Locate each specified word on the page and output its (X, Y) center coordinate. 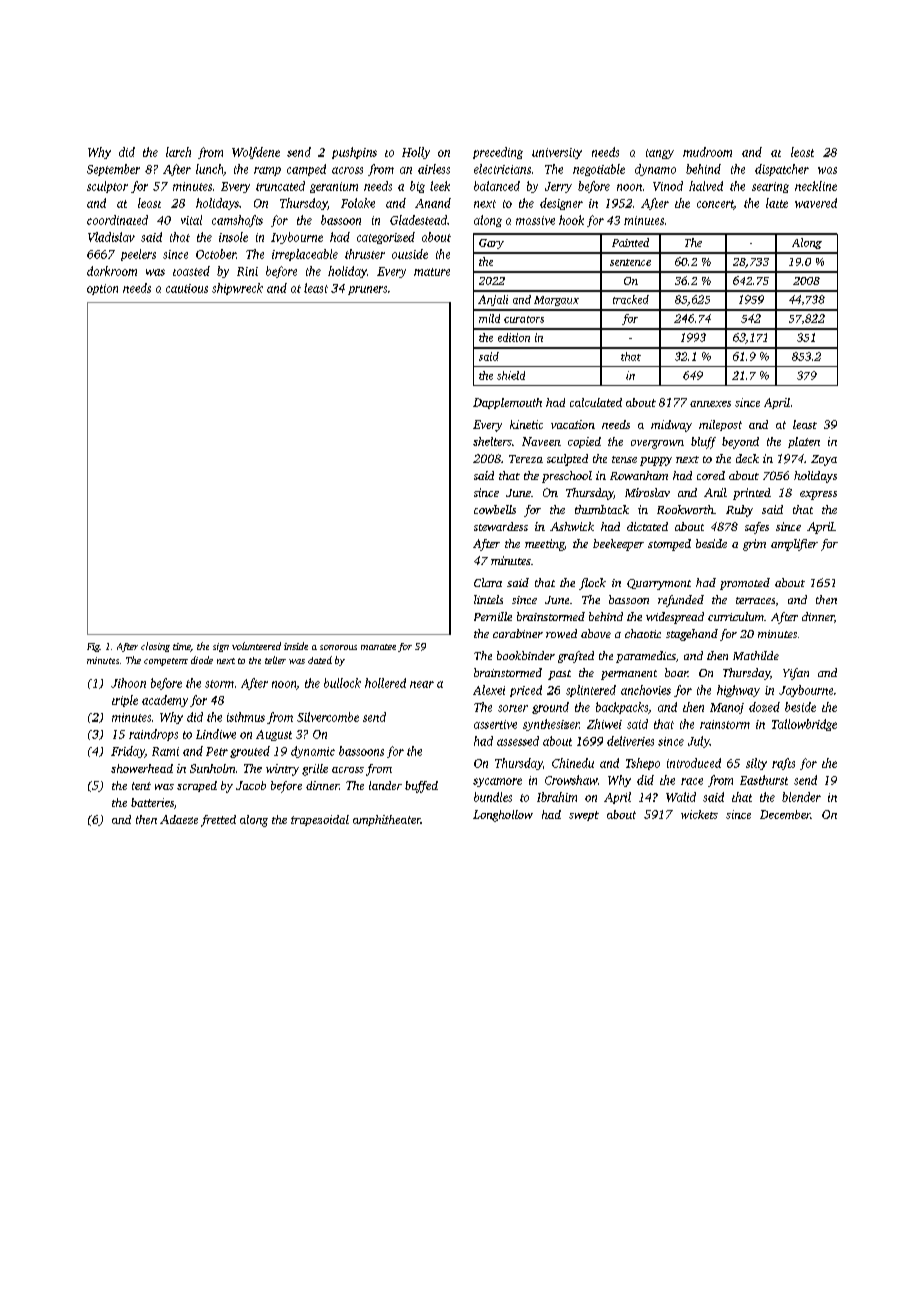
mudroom (707, 152)
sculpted (567, 460)
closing (155, 647)
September (113, 170)
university (557, 153)
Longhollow (503, 816)
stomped (669, 545)
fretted (218, 821)
